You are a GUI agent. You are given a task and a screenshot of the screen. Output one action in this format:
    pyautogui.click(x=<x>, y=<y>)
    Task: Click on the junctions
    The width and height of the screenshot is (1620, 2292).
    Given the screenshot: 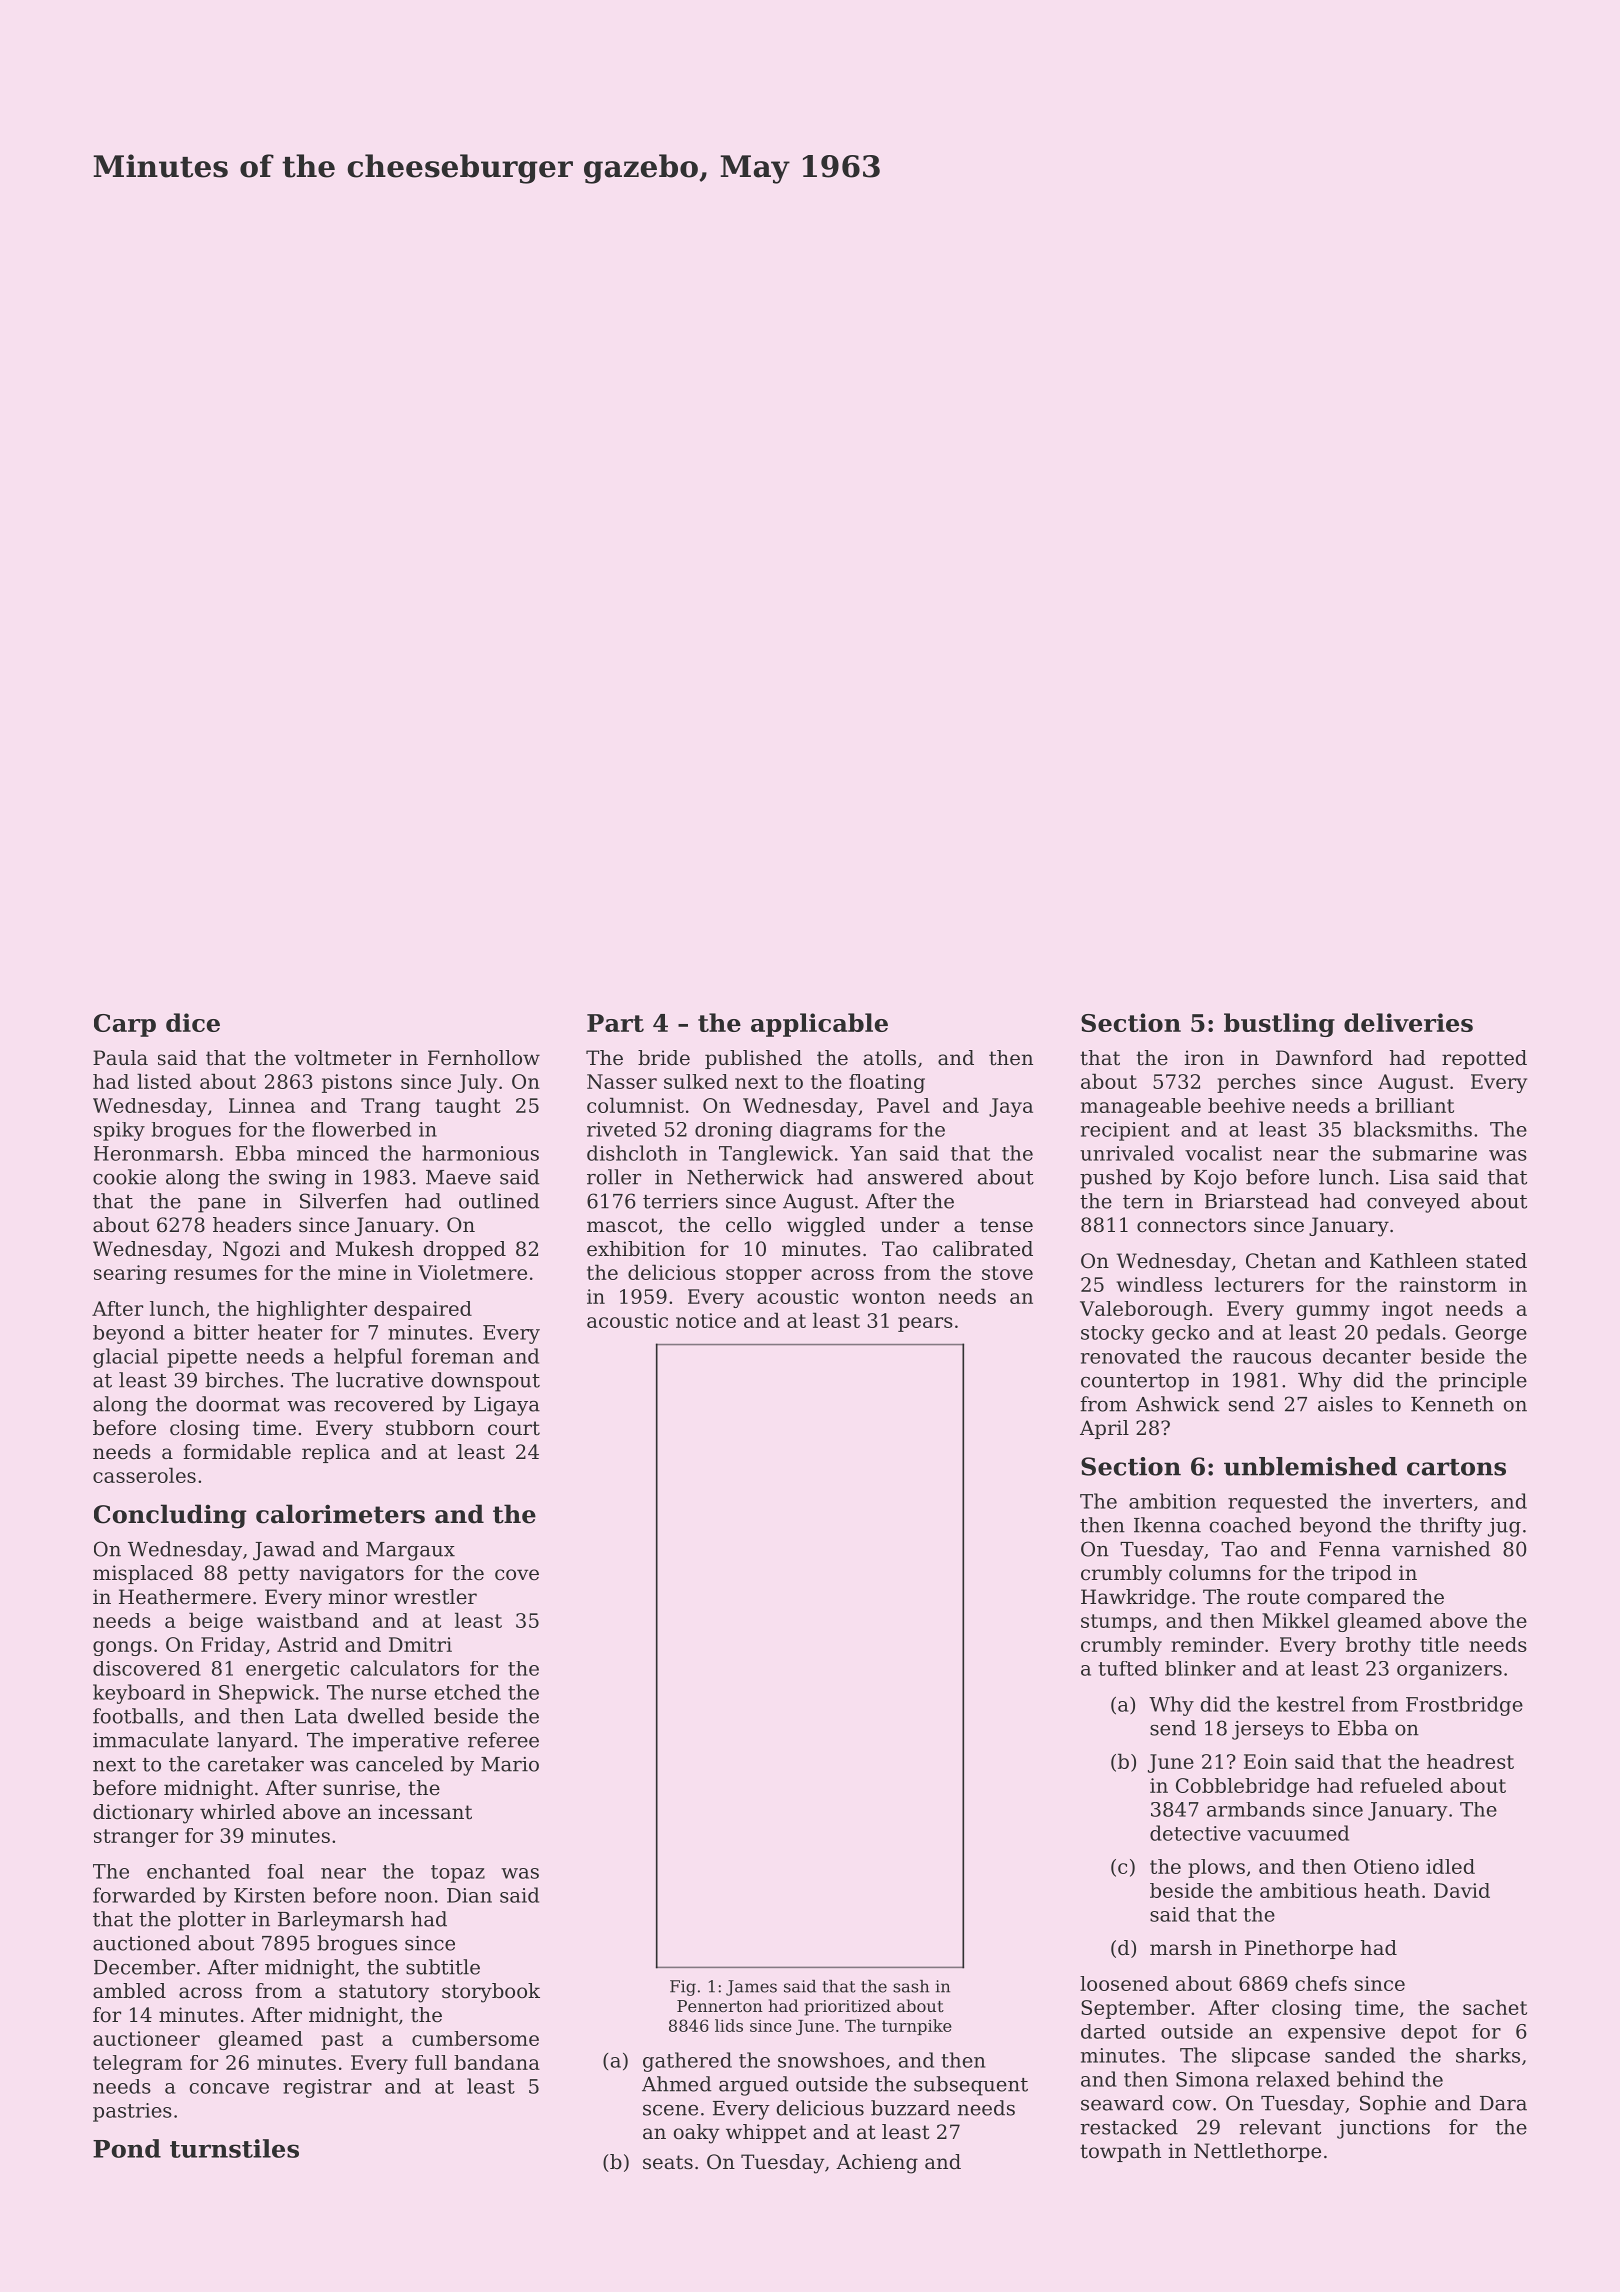 What is the action you would take?
    pyautogui.click(x=1383, y=2129)
